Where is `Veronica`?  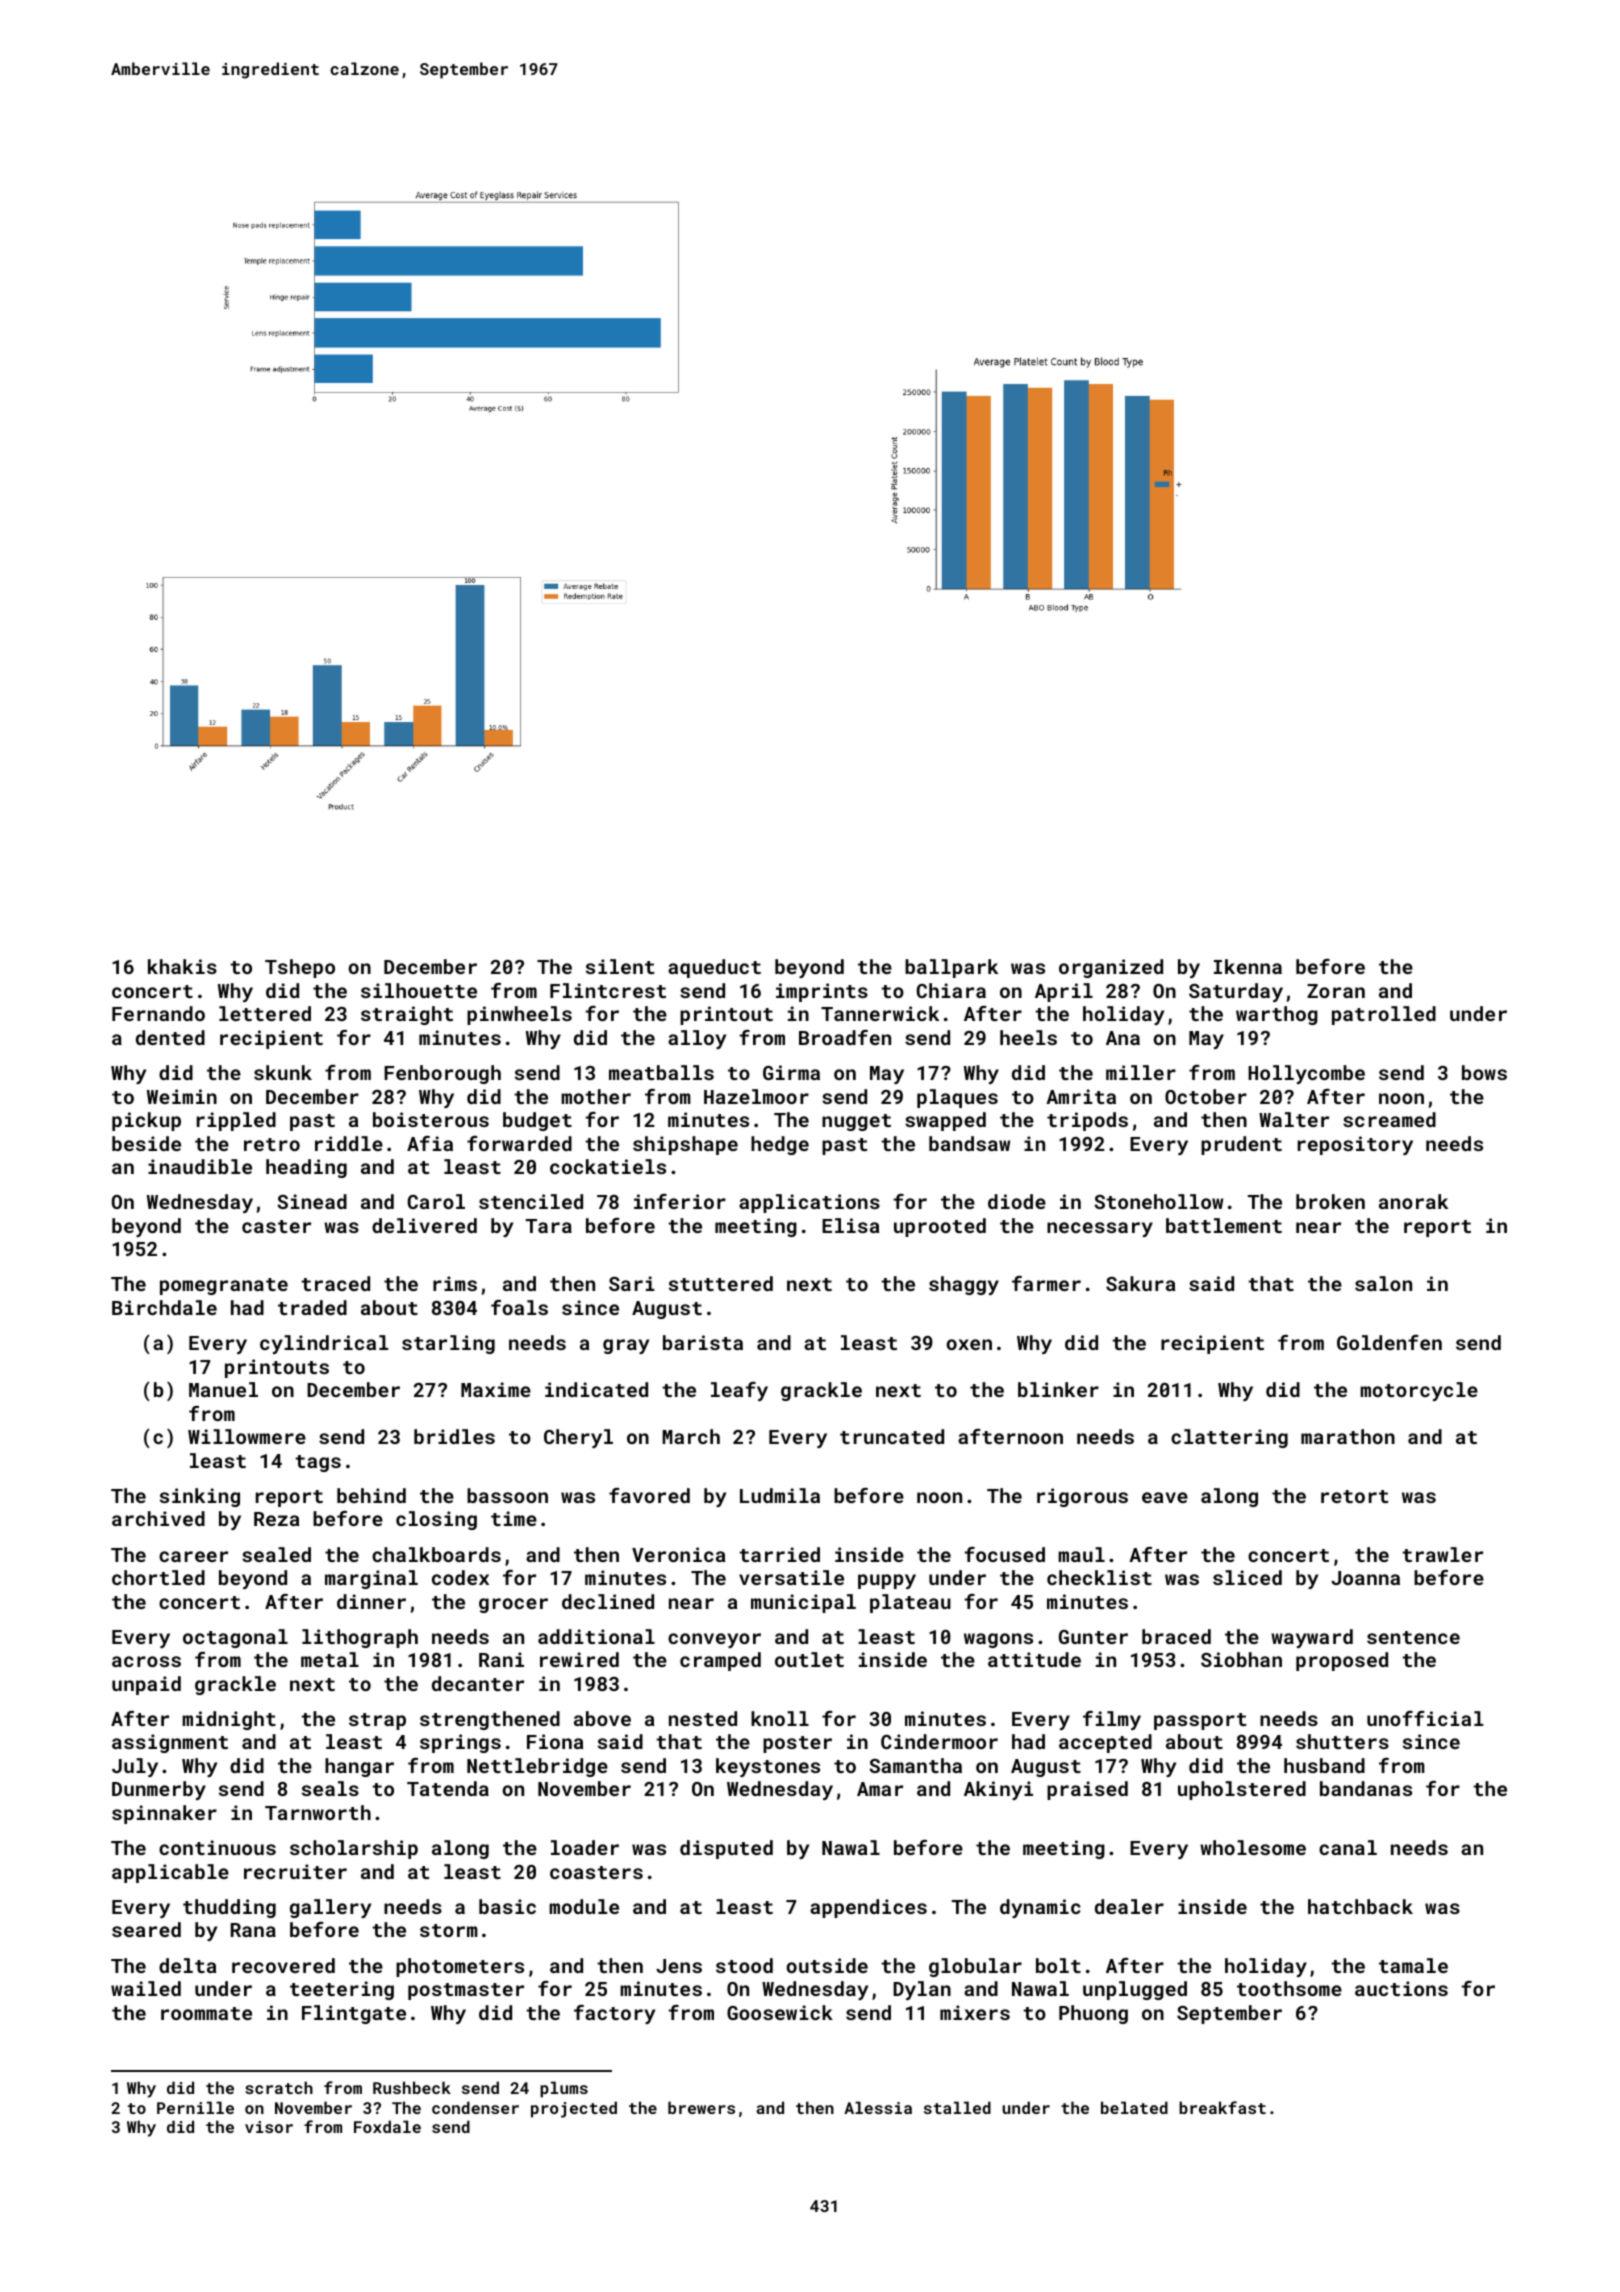
Veronica is located at coordinates (678, 1554).
